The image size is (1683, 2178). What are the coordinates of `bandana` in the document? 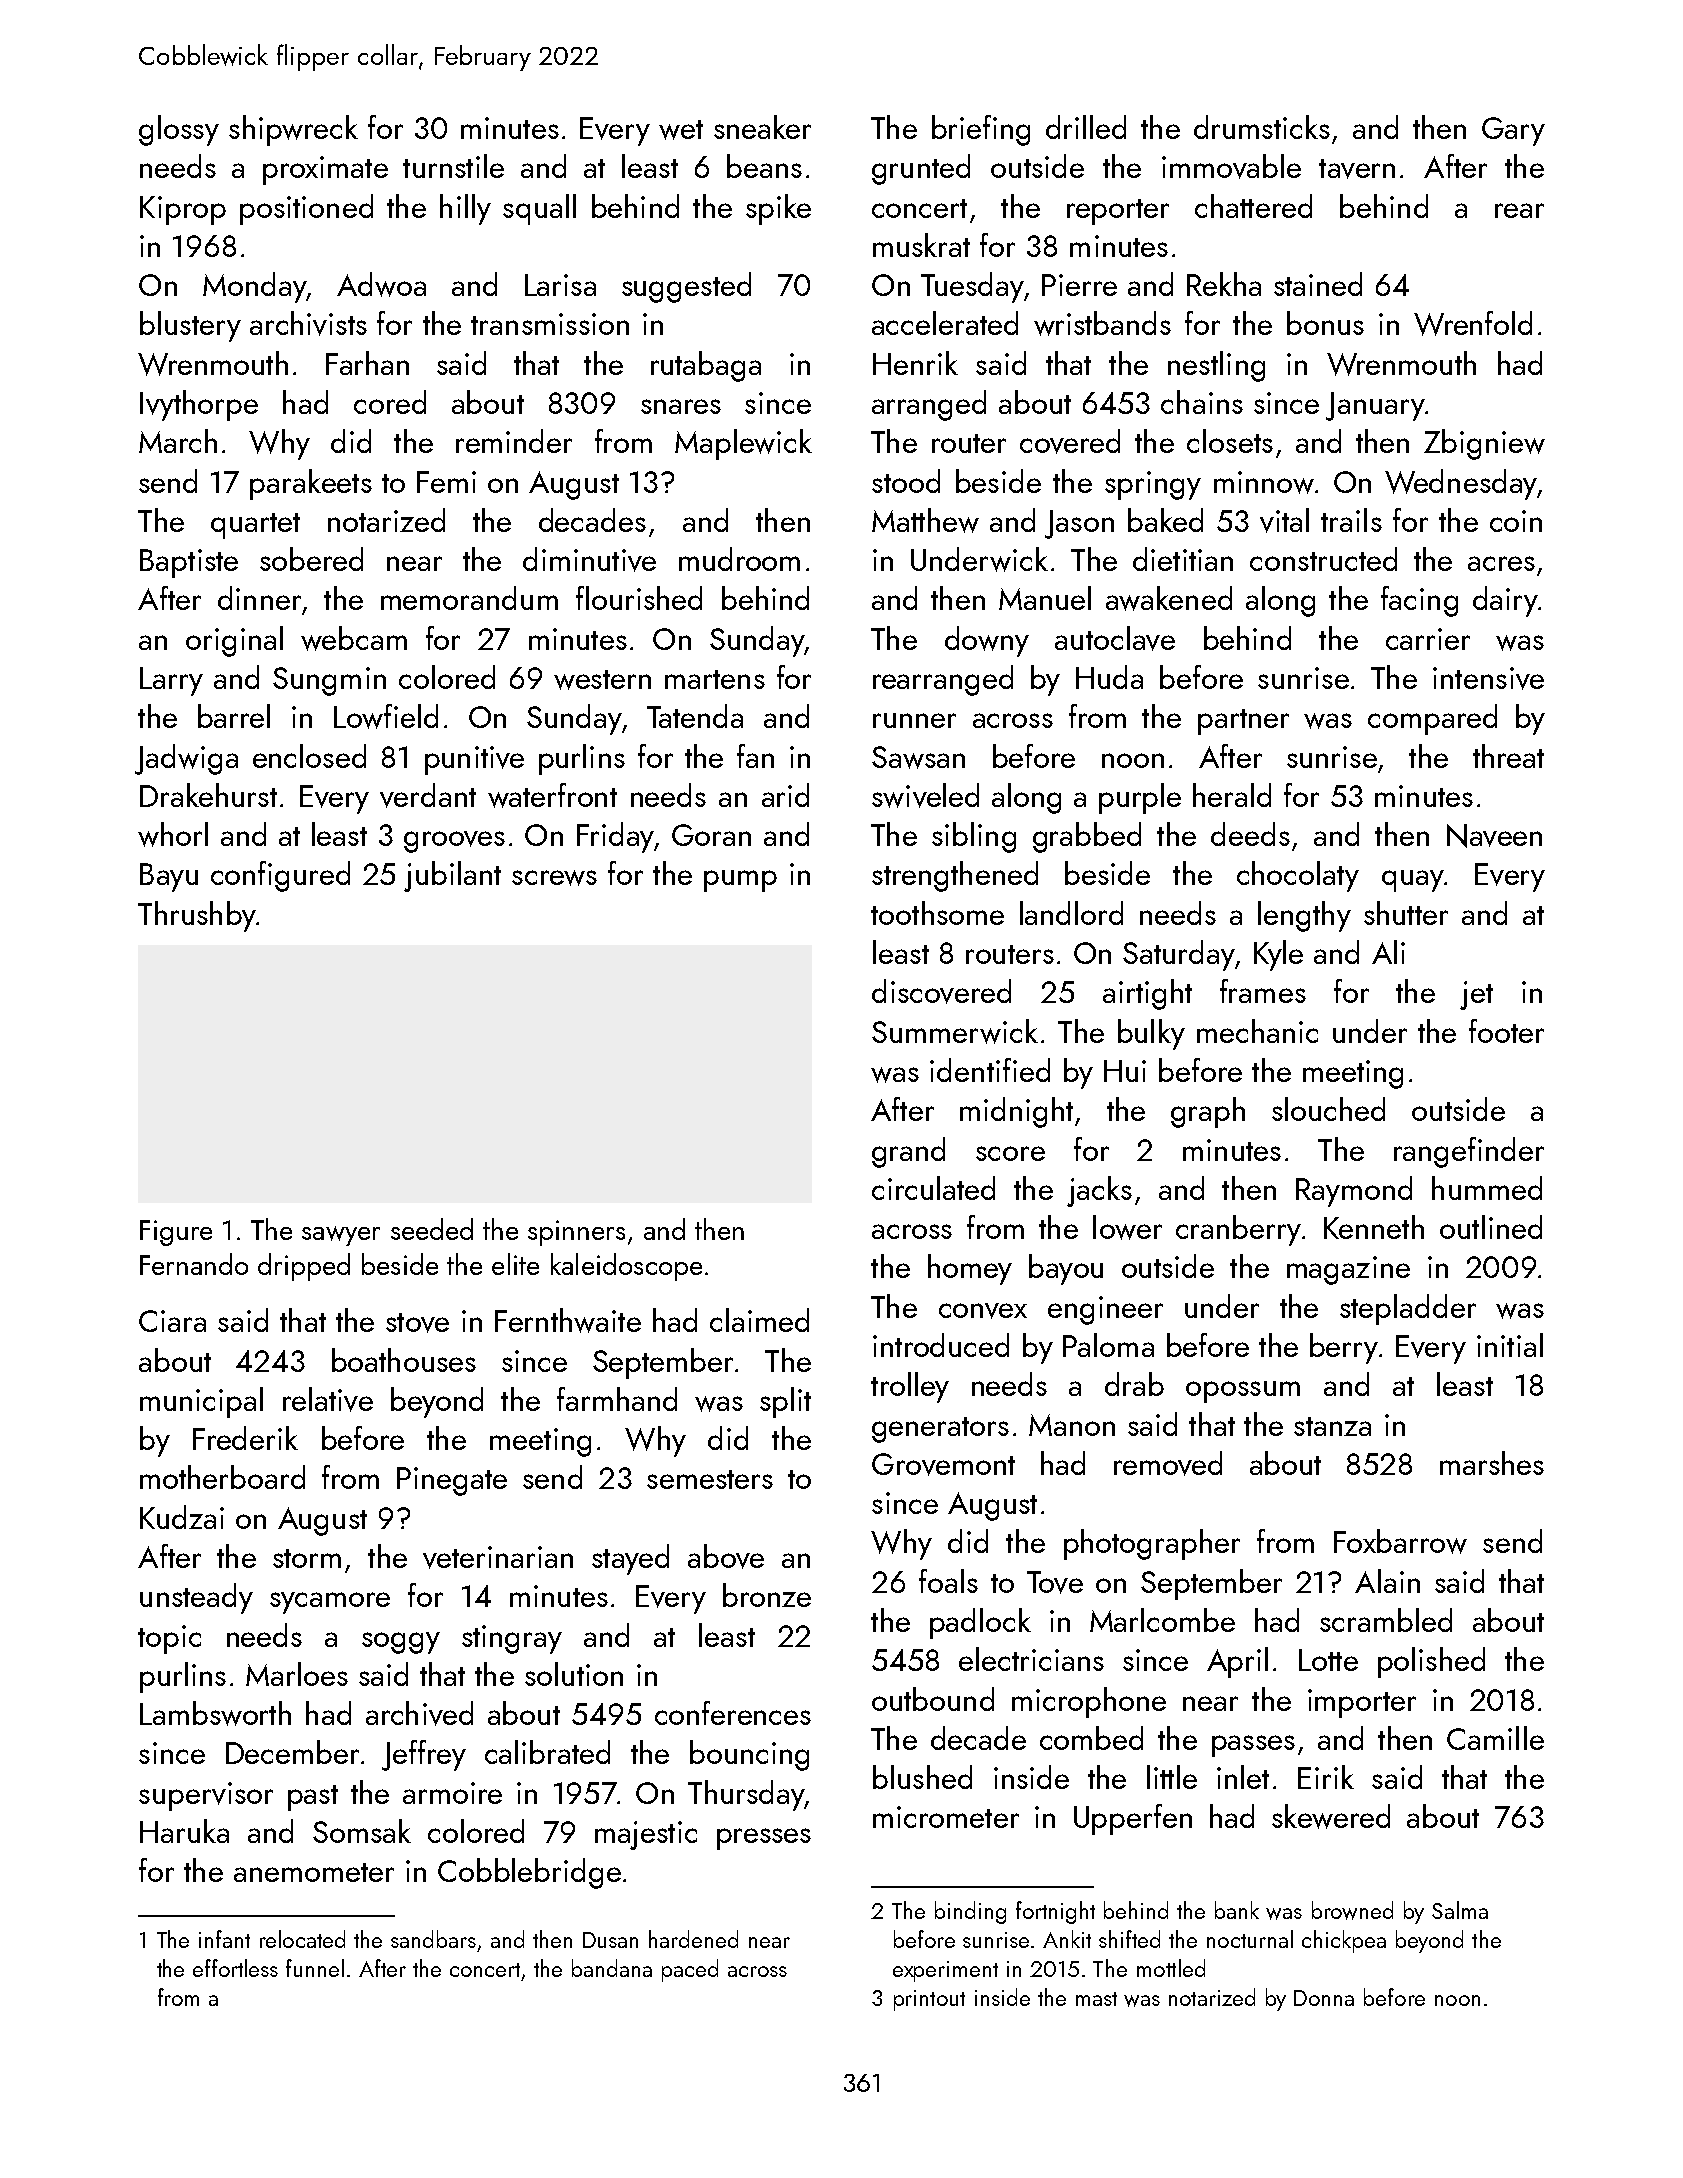 It's located at (612, 1968).
